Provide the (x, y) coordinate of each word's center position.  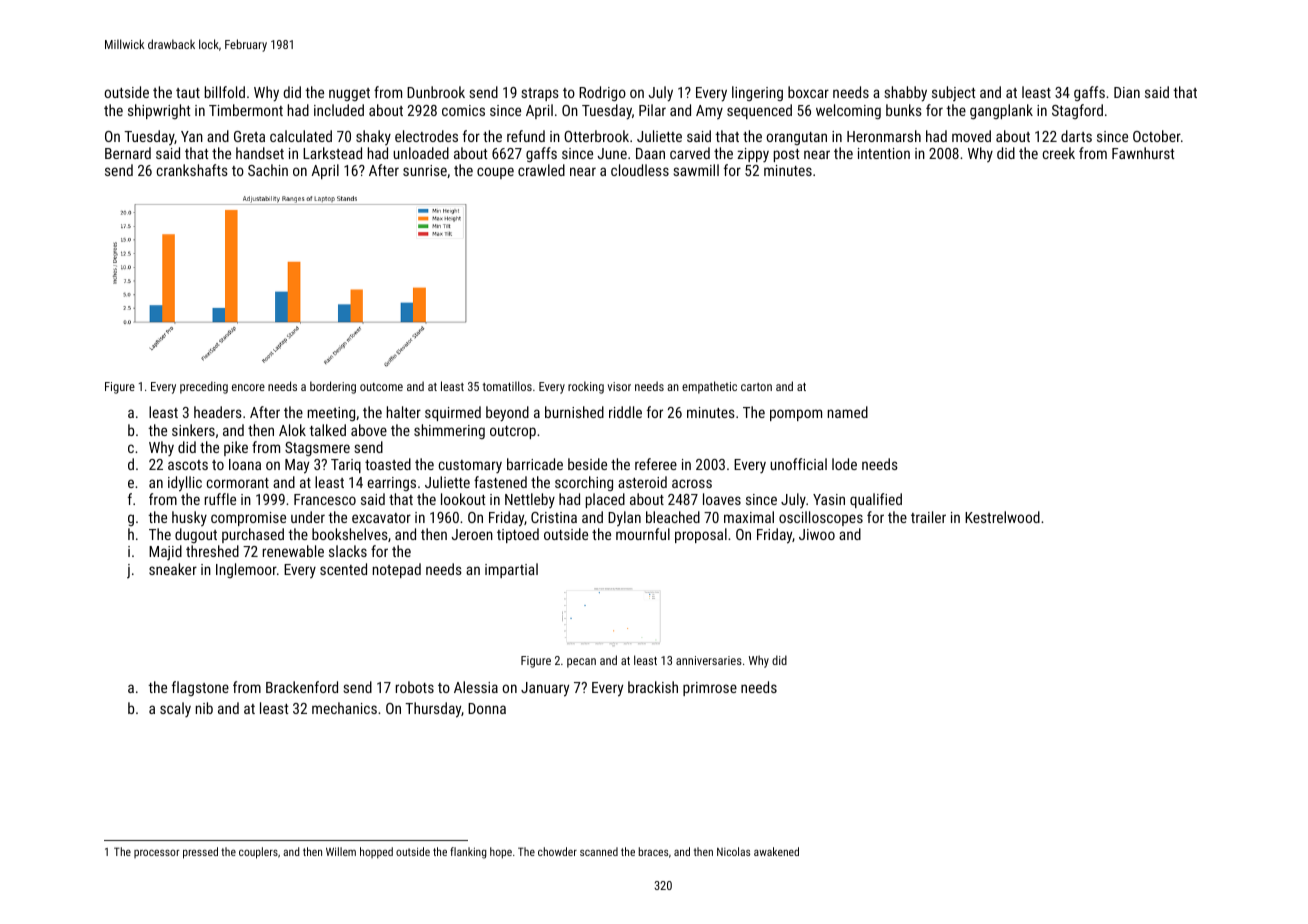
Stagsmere (317, 449)
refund (526, 136)
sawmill (696, 170)
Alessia (476, 687)
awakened (776, 851)
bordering (333, 387)
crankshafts (192, 170)
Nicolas (733, 851)
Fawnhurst (1143, 153)
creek (1059, 153)
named (848, 412)
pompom (796, 415)
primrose (710, 689)
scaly (175, 709)
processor (156, 854)
